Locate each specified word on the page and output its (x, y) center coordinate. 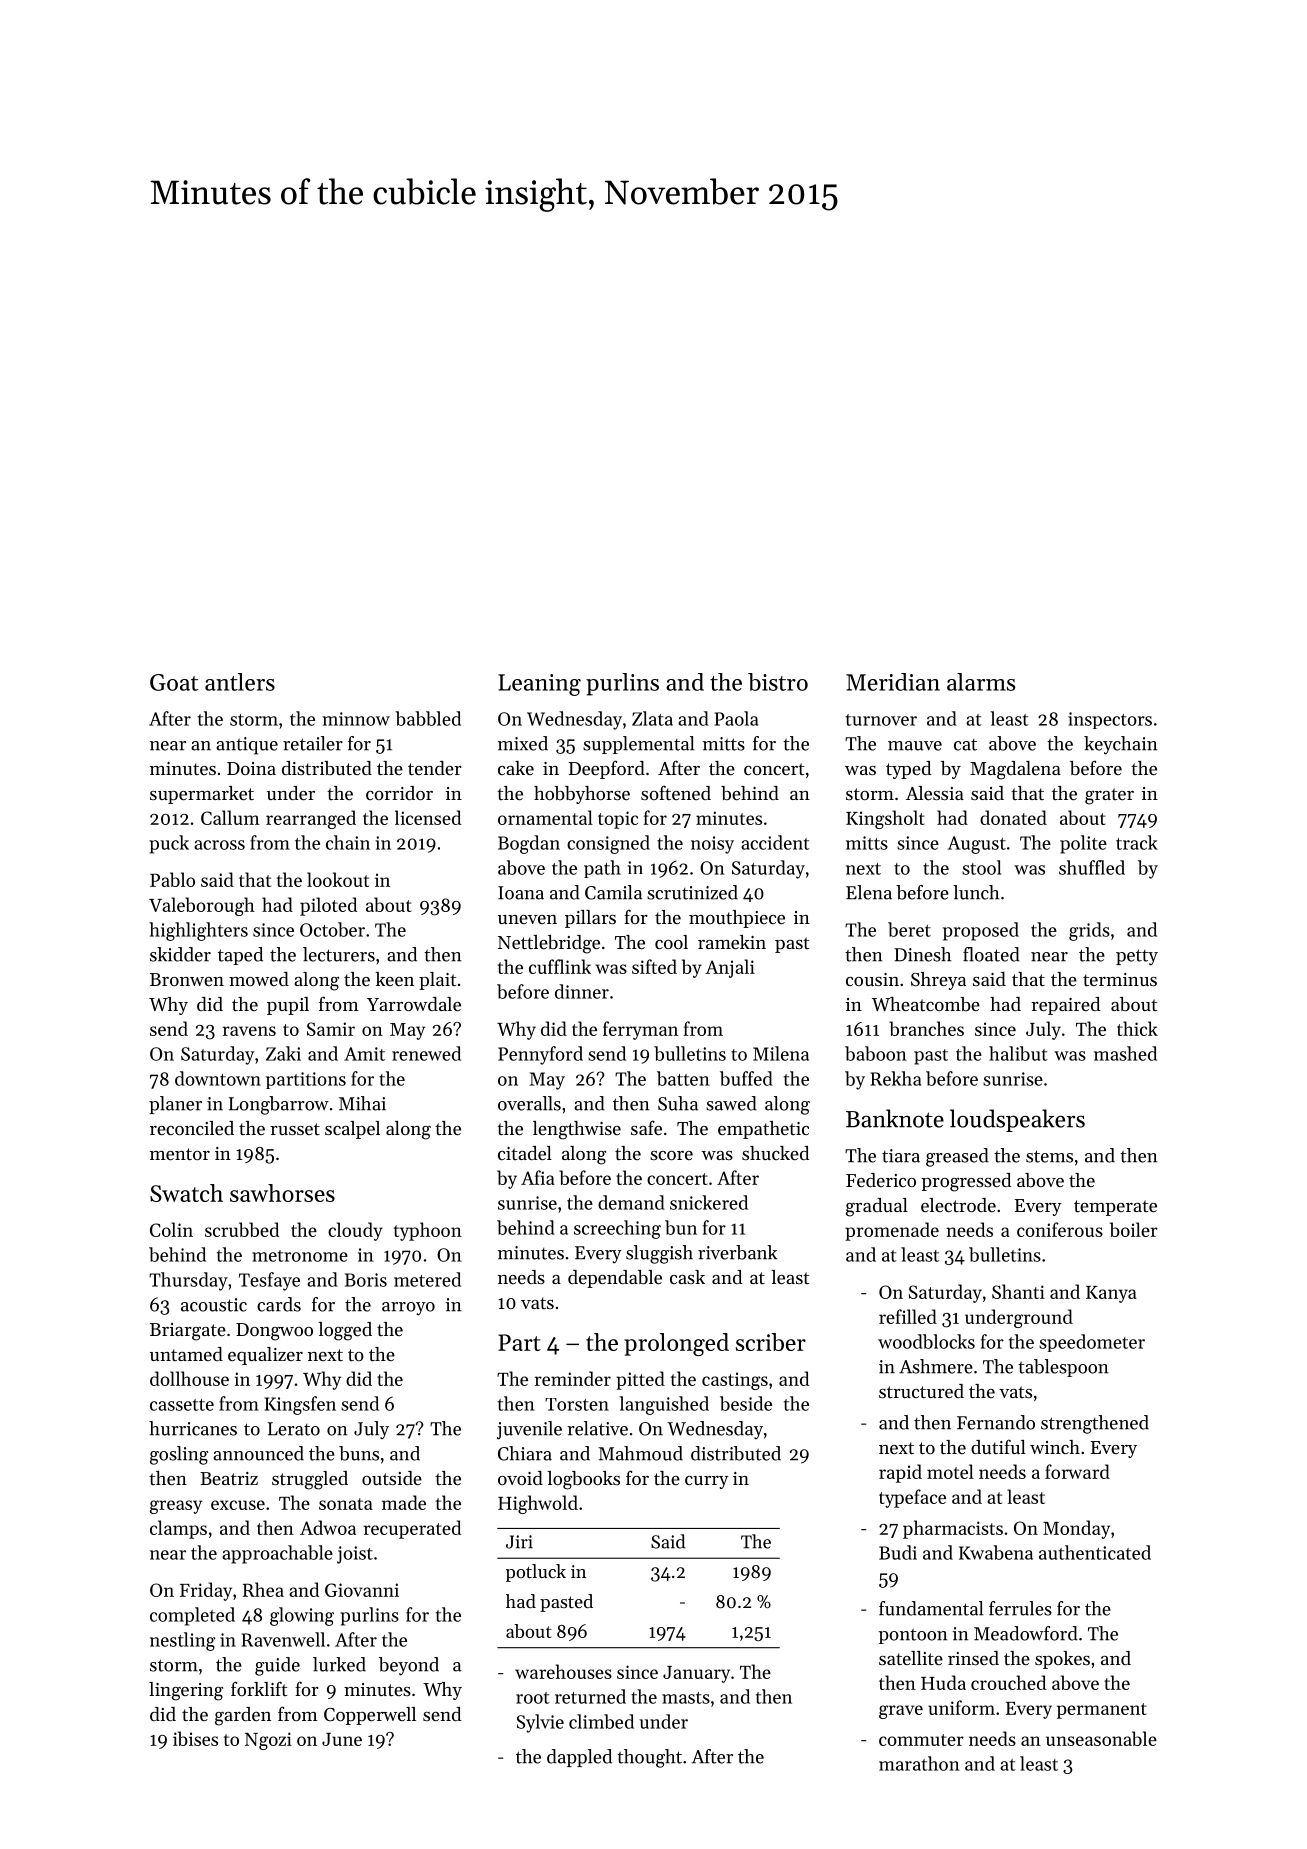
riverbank (737, 1252)
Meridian (893, 682)
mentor (180, 1154)
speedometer (1092, 1343)
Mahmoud (640, 1453)
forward (1077, 1471)
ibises (195, 1738)
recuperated (412, 1529)
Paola (736, 718)
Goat (174, 682)
